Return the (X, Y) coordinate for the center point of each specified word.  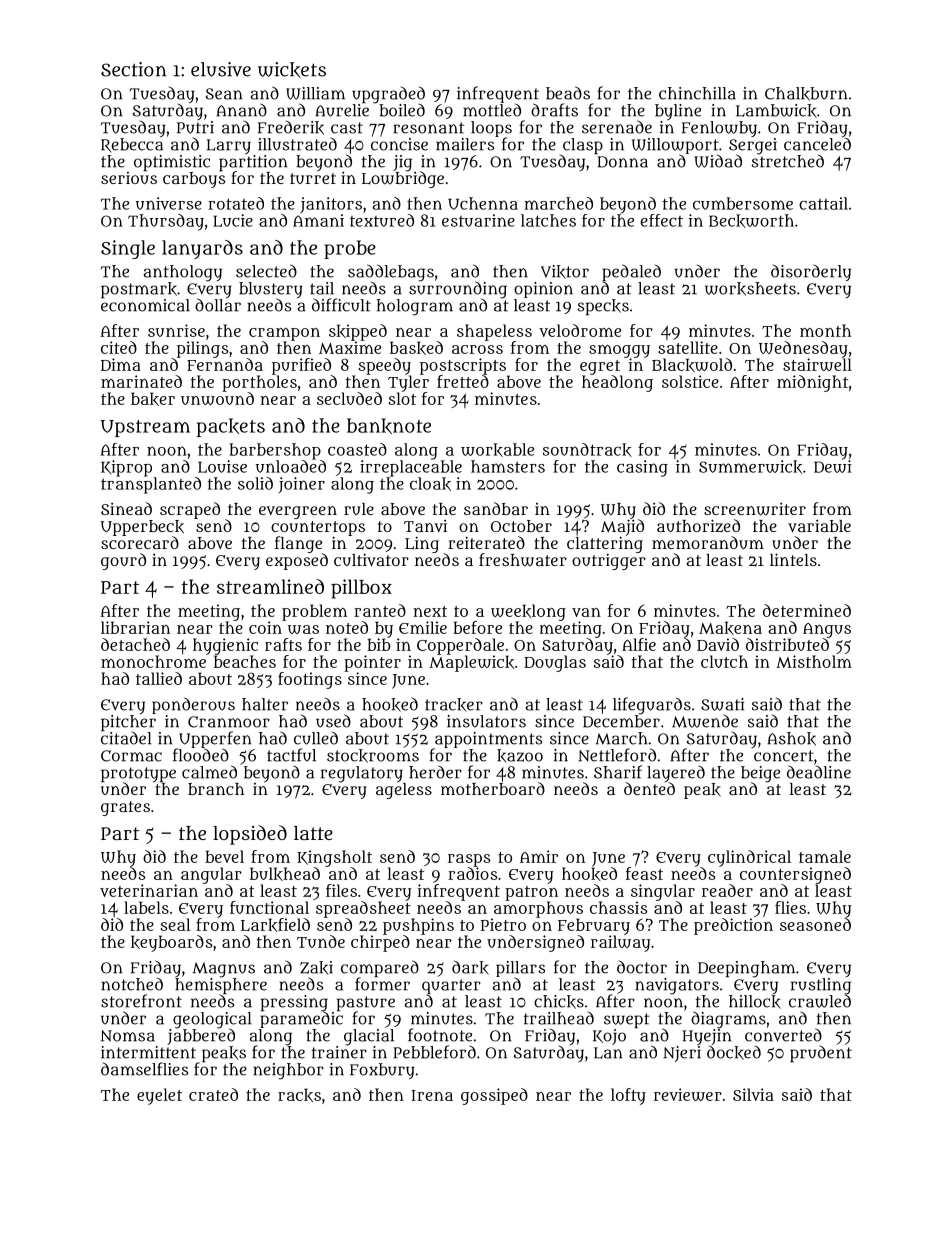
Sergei (753, 146)
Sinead (126, 508)
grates (125, 808)
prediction (733, 926)
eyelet (159, 1096)
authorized (698, 525)
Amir (539, 856)
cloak (430, 484)
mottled (492, 110)
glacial (369, 1037)
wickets (292, 70)
